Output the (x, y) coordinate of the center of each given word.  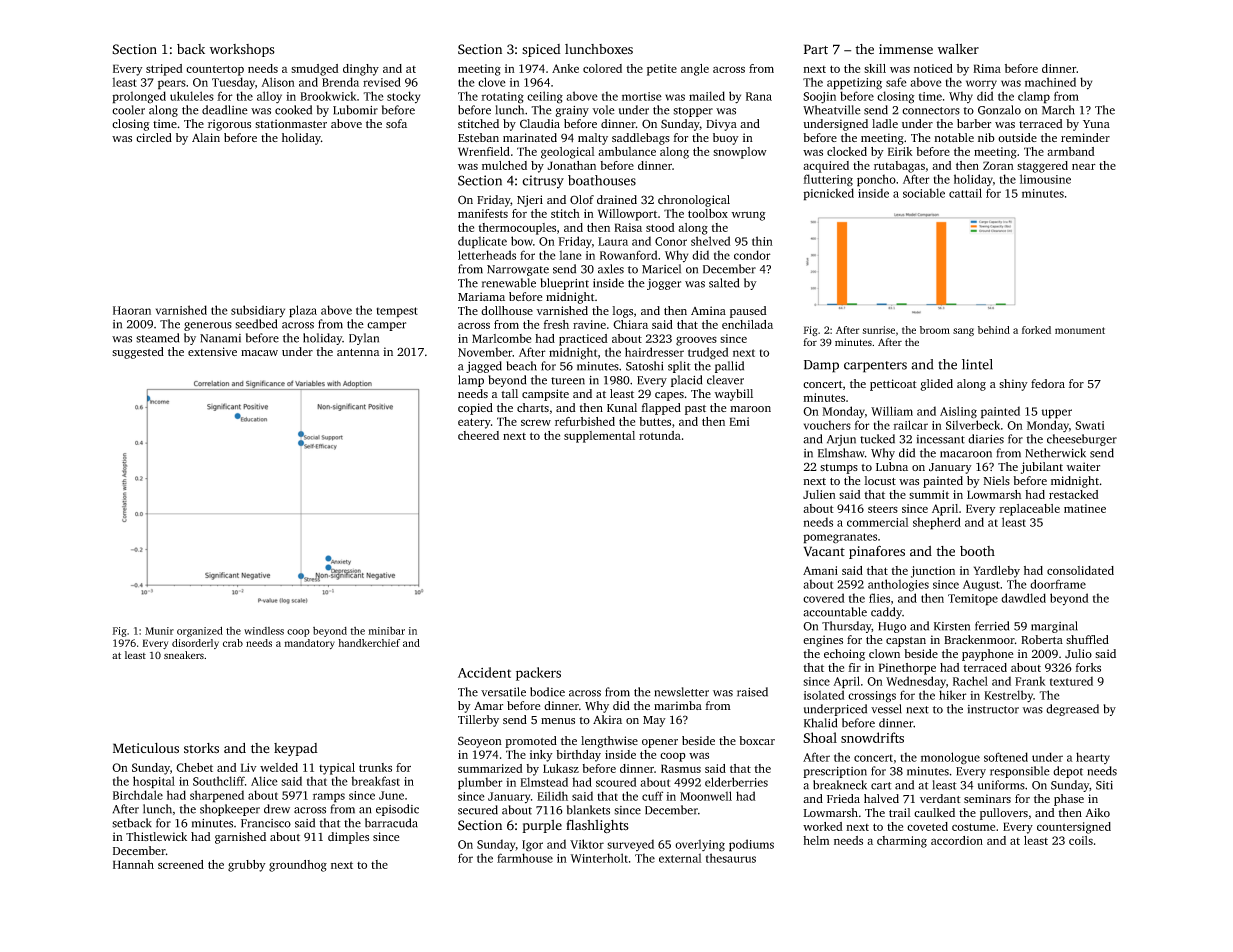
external (680, 858)
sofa (396, 123)
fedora (1048, 383)
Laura (613, 241)
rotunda (660, 435)
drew (277, 809)
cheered (478, 435)
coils (1081, 840)
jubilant (1042, 468)
